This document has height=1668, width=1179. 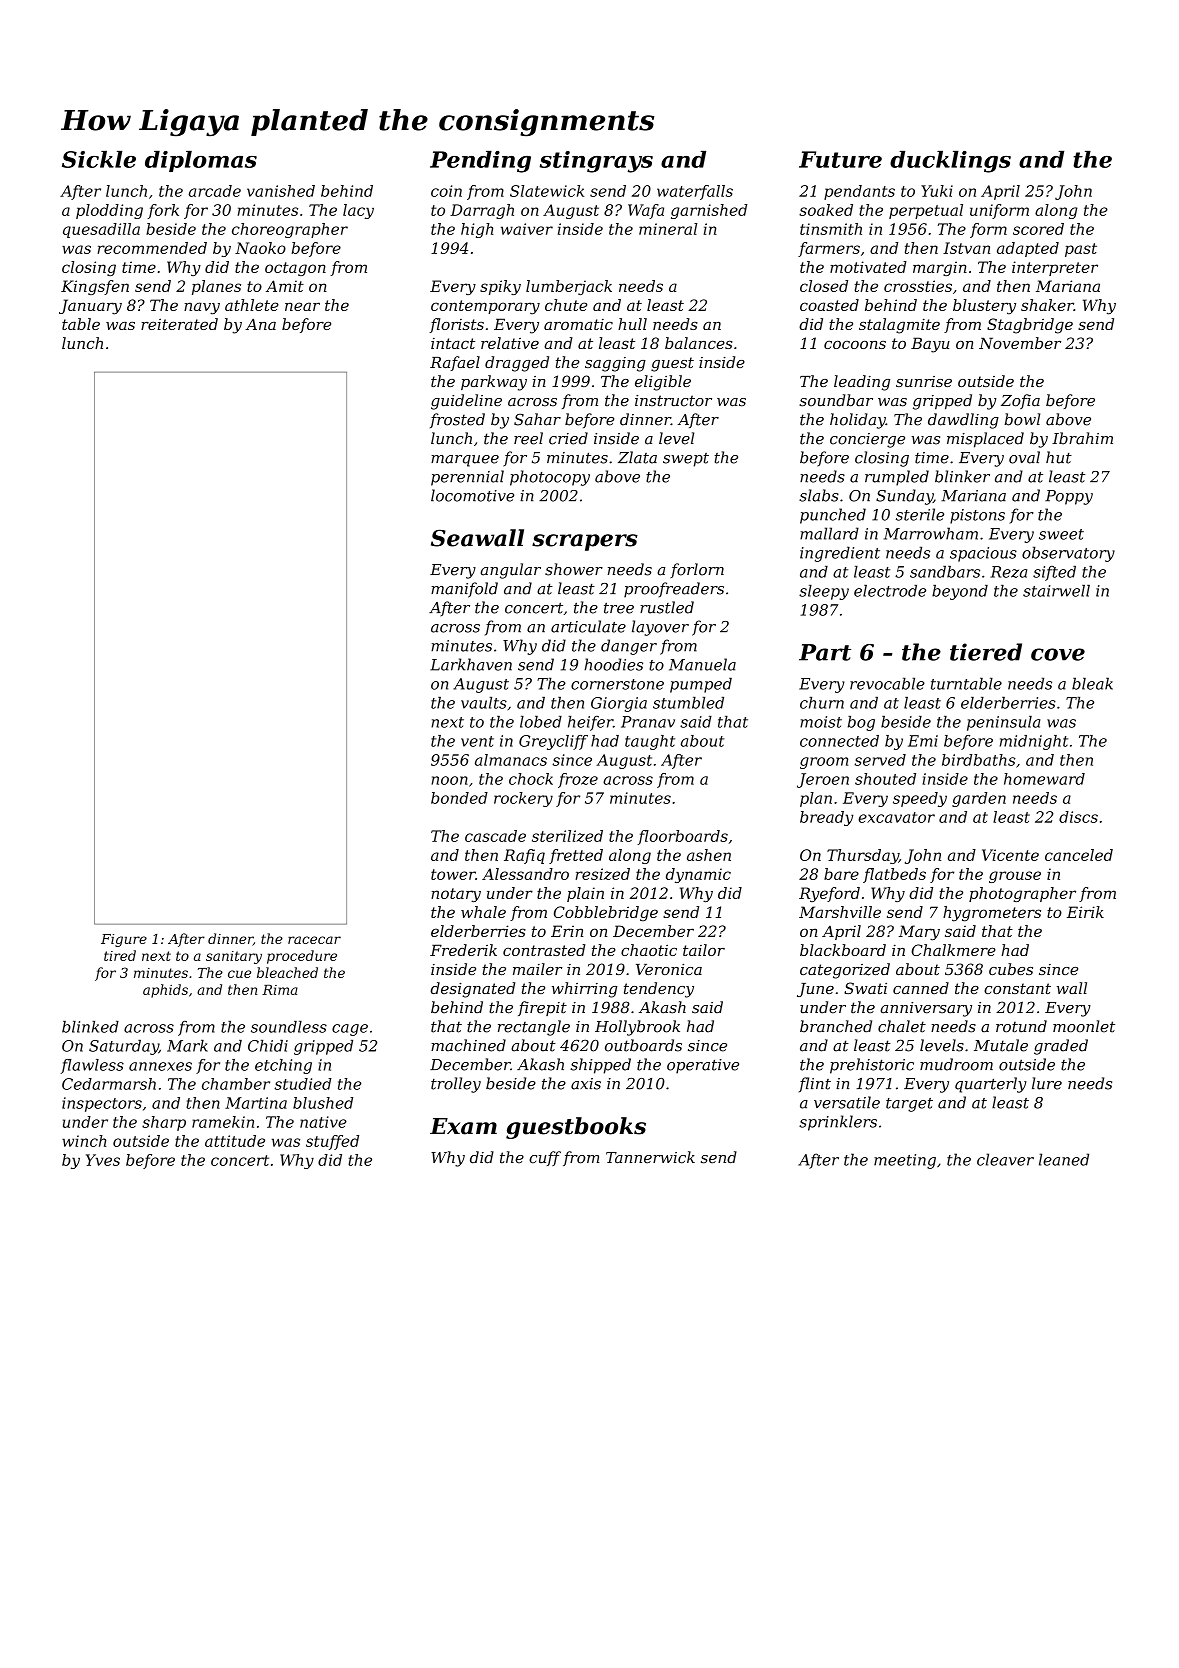 What do you see at coordinates (103, 1160) in the document?
I see `Yves` at bounding box center [103, 1160].
